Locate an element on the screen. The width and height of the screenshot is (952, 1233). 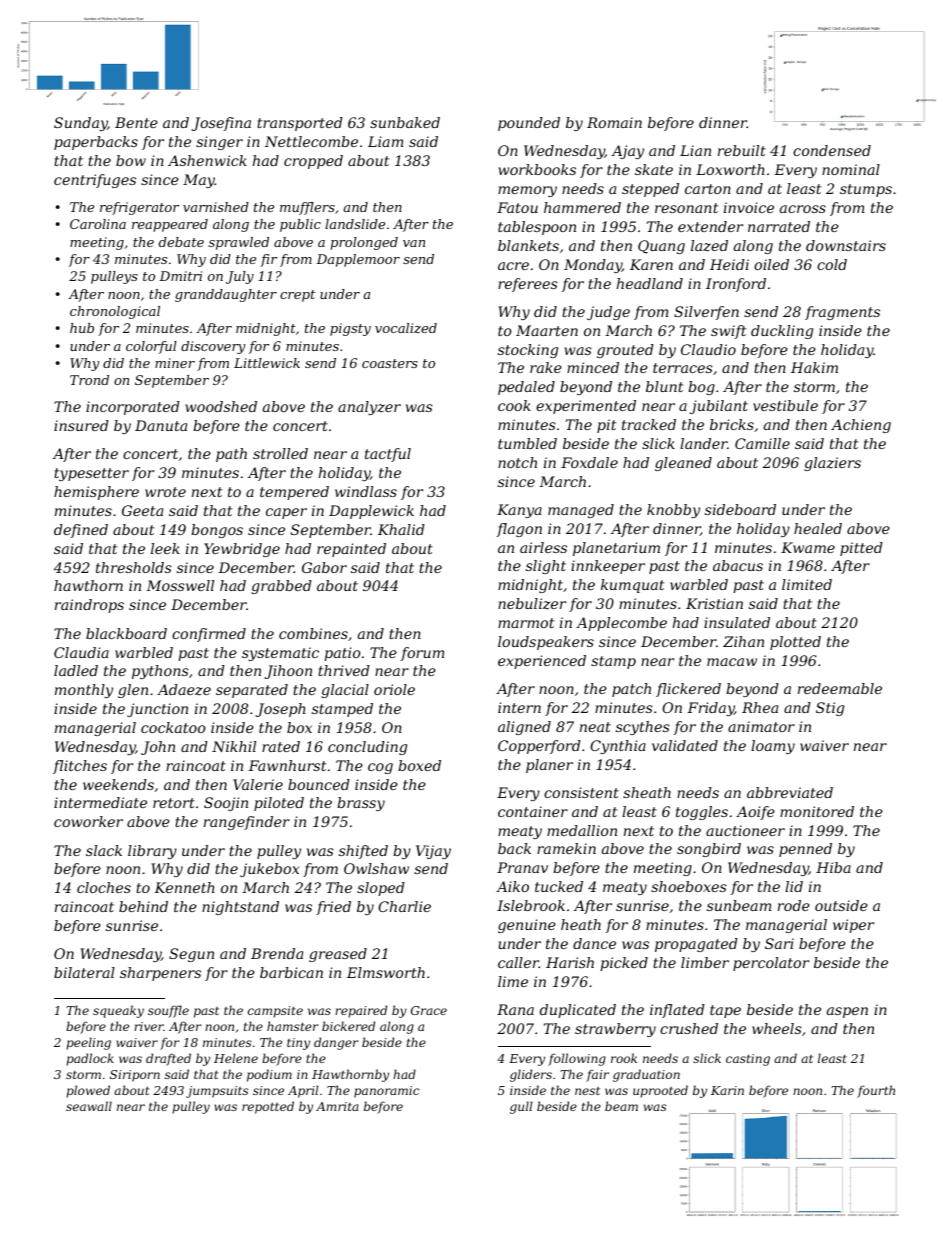
Khalid is located at coordinates (401, 529).
